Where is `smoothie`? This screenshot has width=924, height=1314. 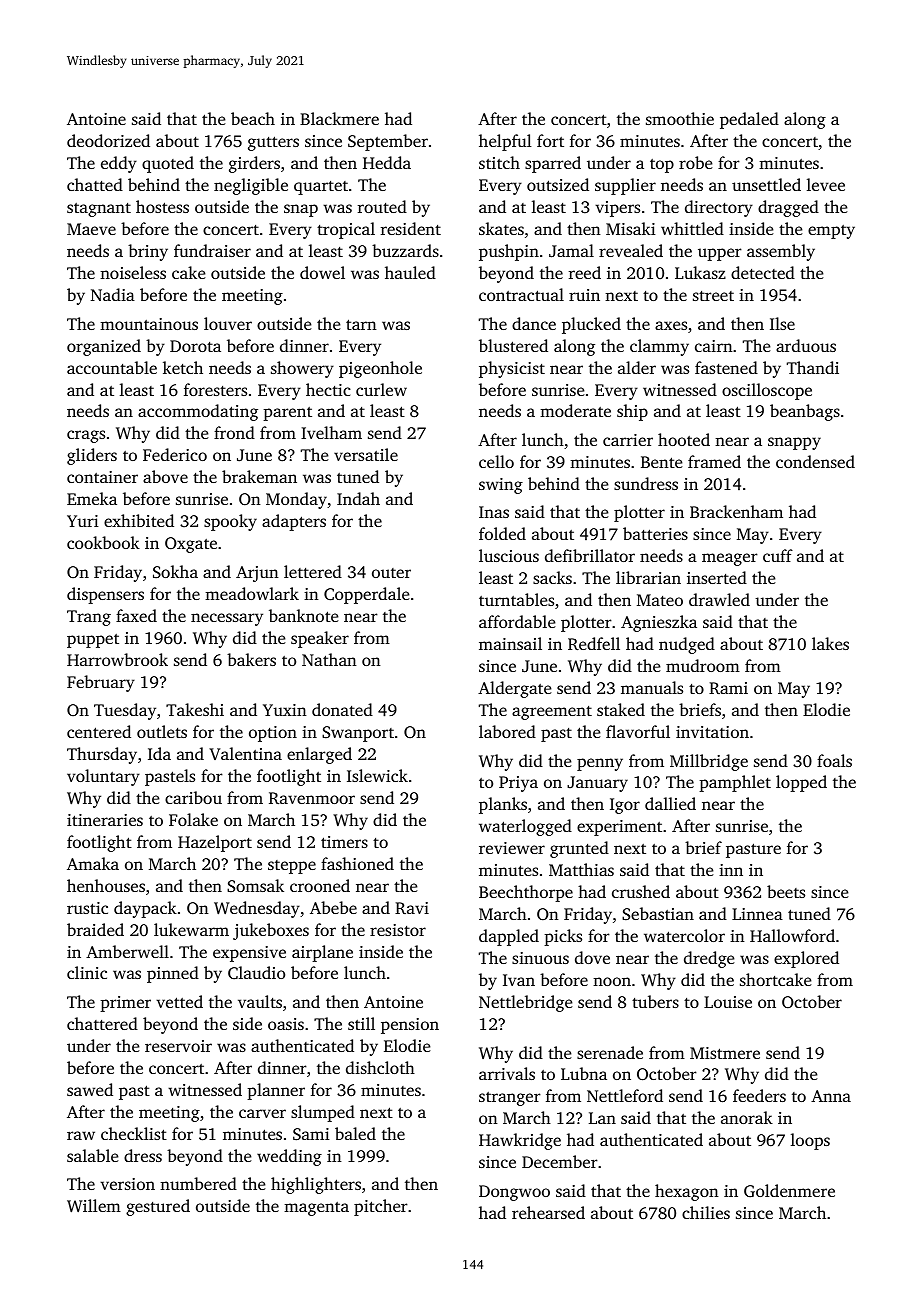 smoothie is located at coordinates (680, 118).
